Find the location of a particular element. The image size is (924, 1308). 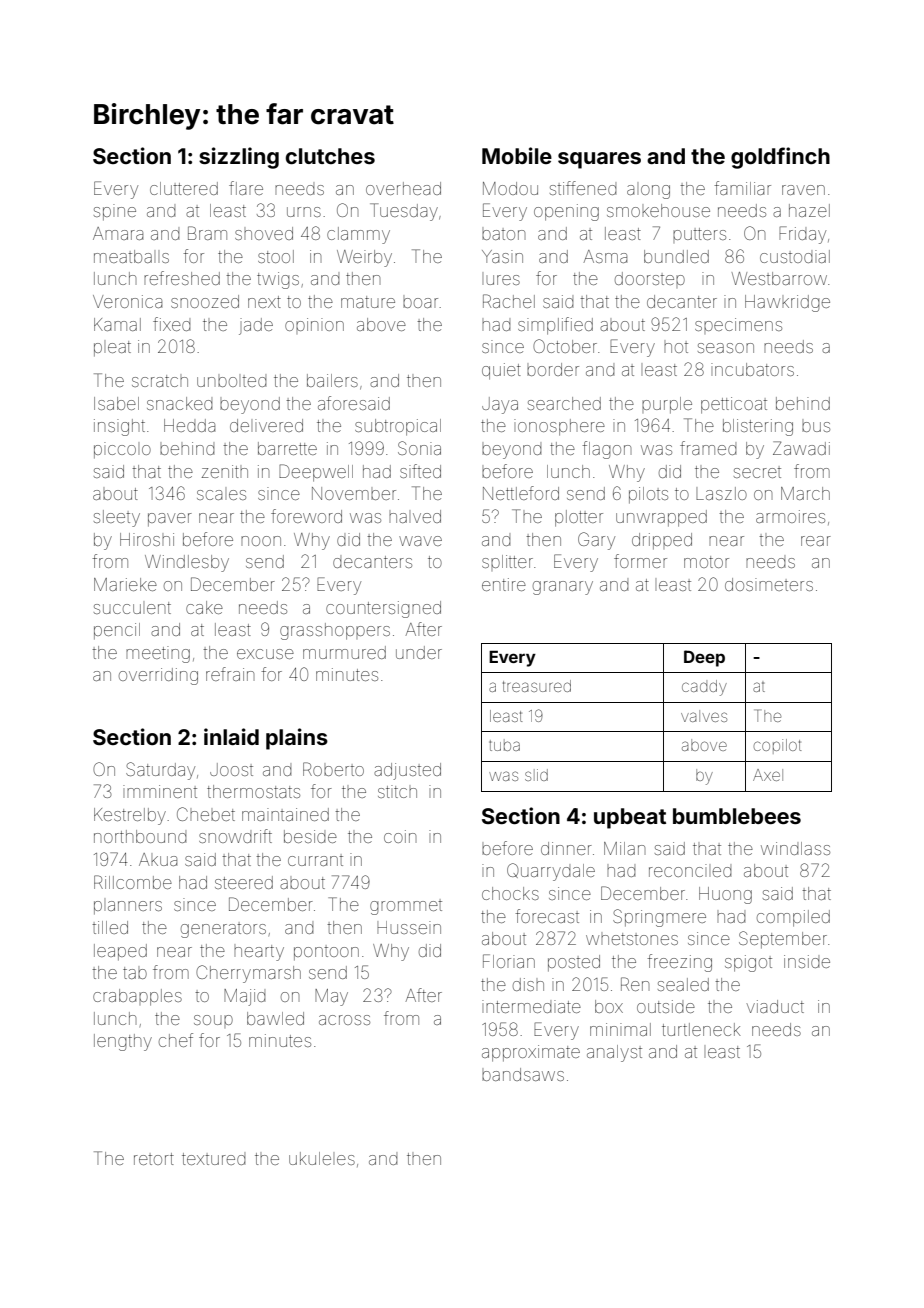

copilot is located at coordinates (777, 746).
